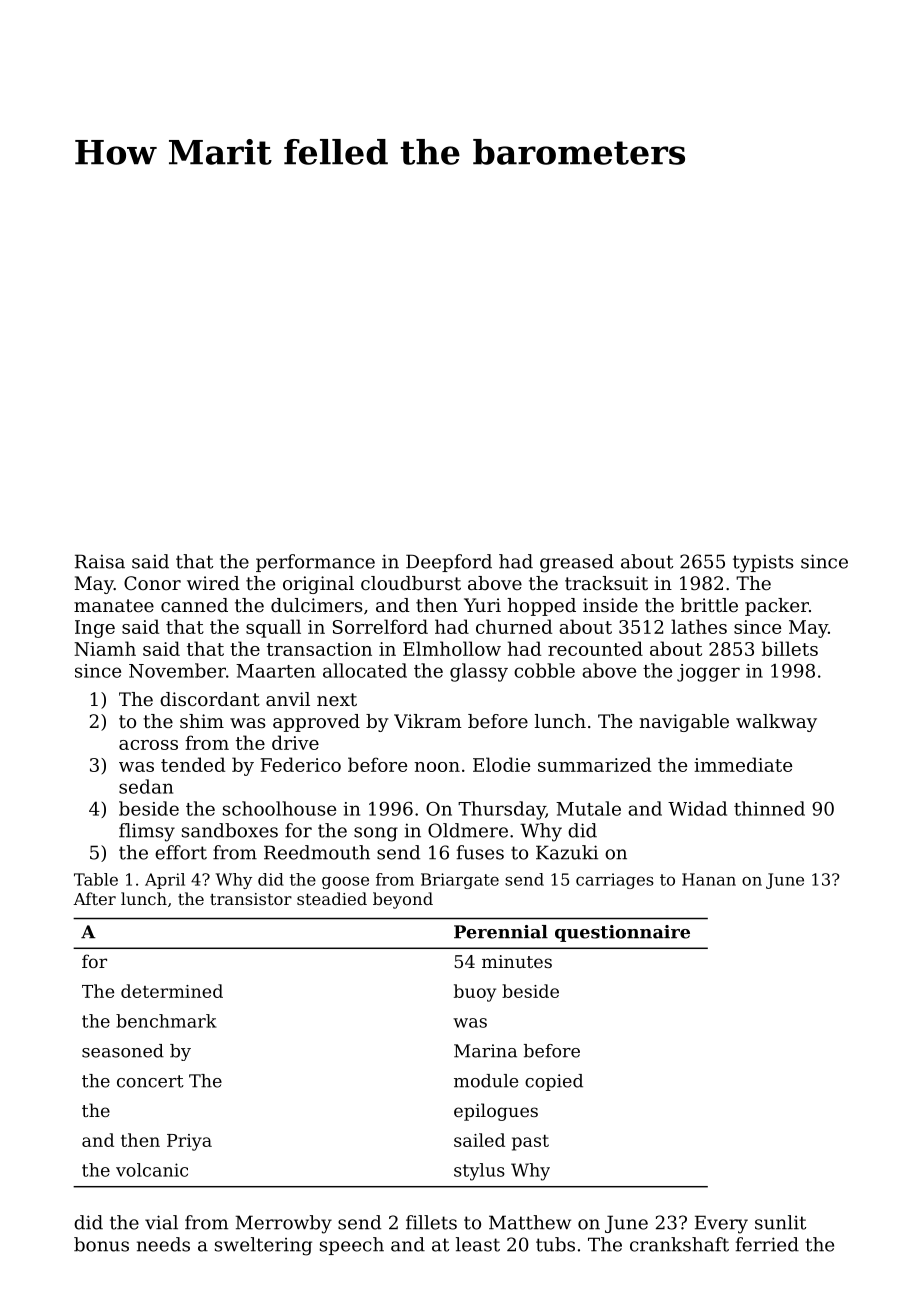 The image size is (924, 1314). Describe the element at coordinates (275, 671) in the image. I see `Maarten` at that location.
